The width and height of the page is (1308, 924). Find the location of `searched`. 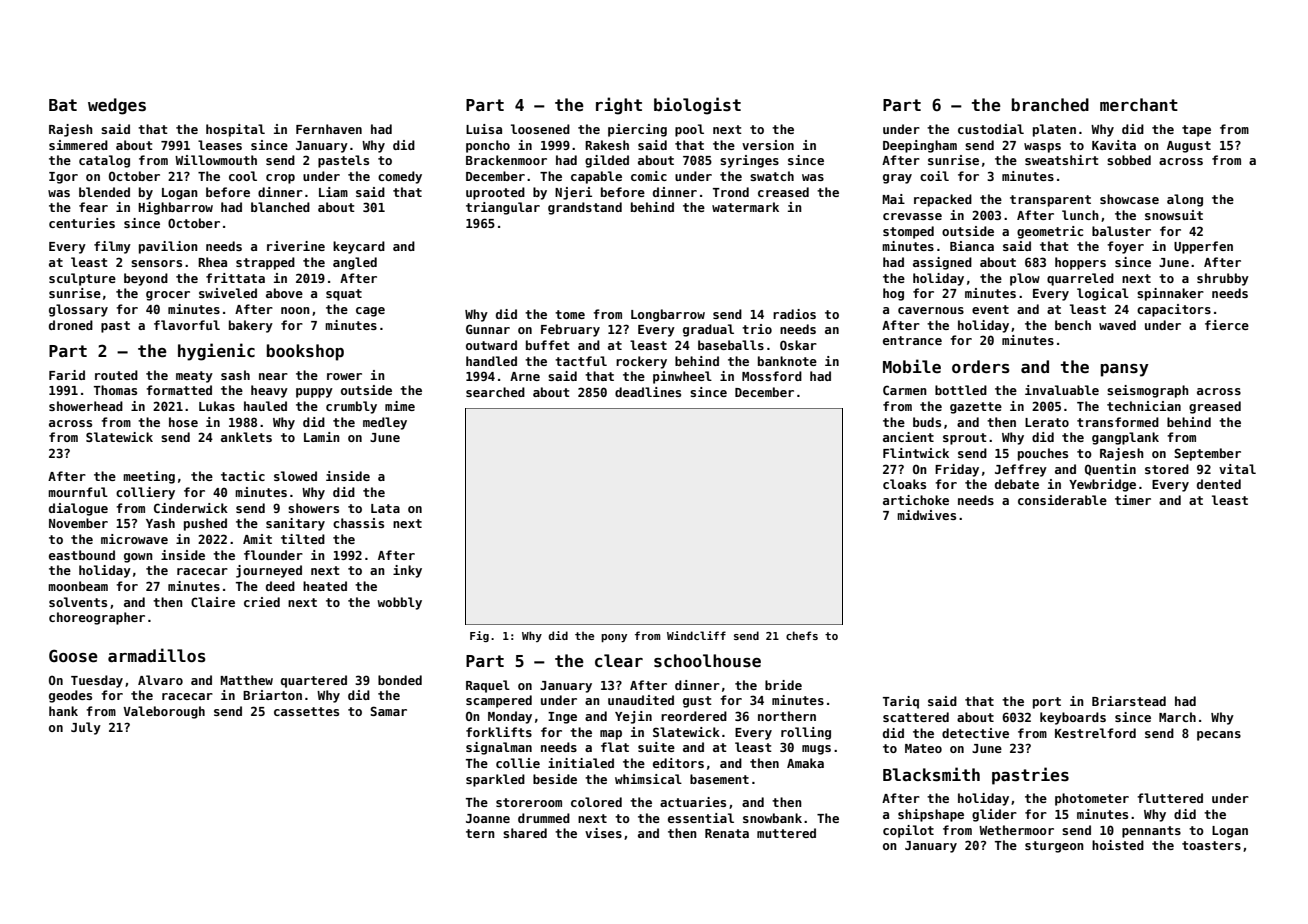

searched is located at coordinates (495, 392).
